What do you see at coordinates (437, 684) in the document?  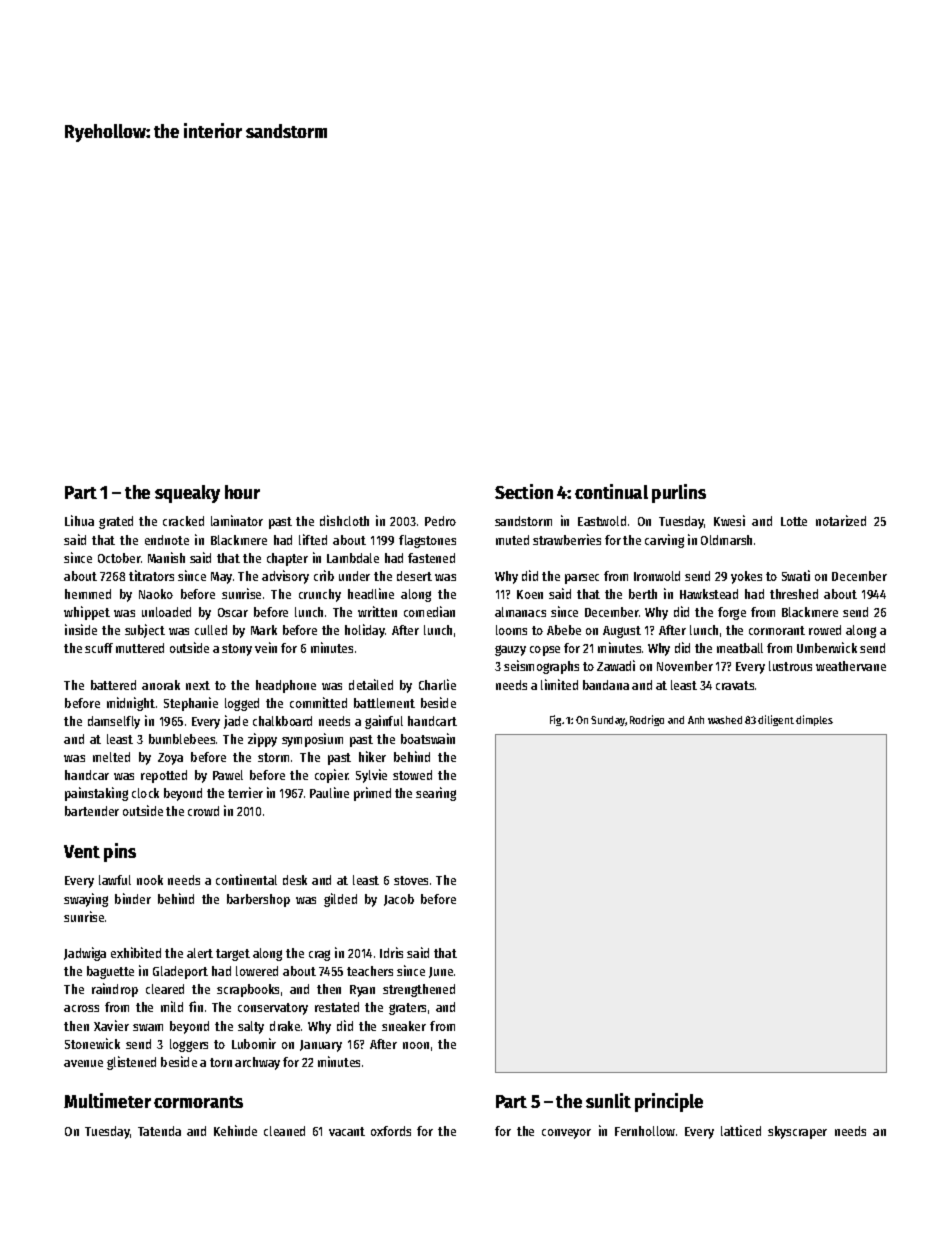 I see `Charlie` at bounding box center [437, 684].
